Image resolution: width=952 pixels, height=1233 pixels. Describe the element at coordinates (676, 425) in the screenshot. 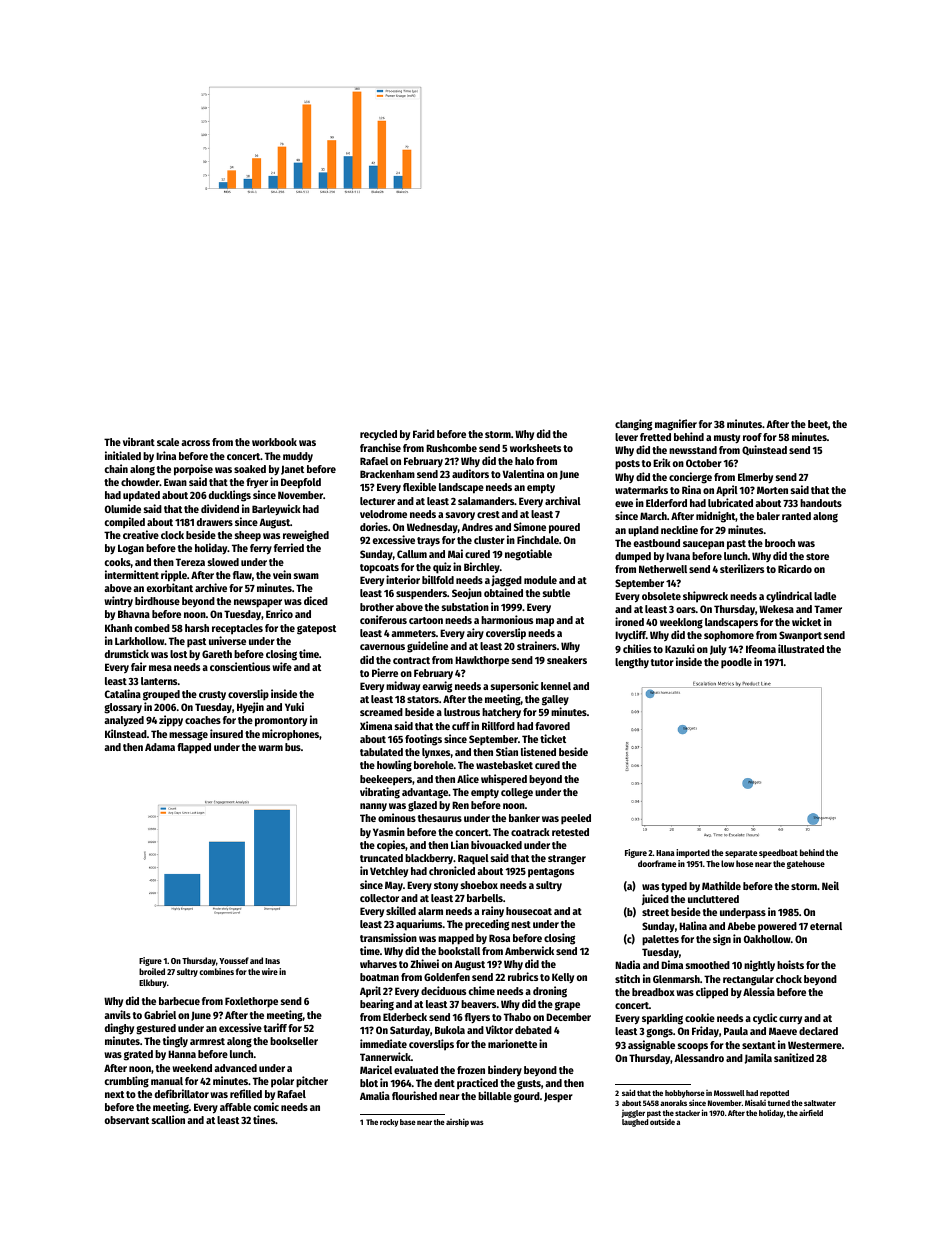

I see `magnifier` at that location.
